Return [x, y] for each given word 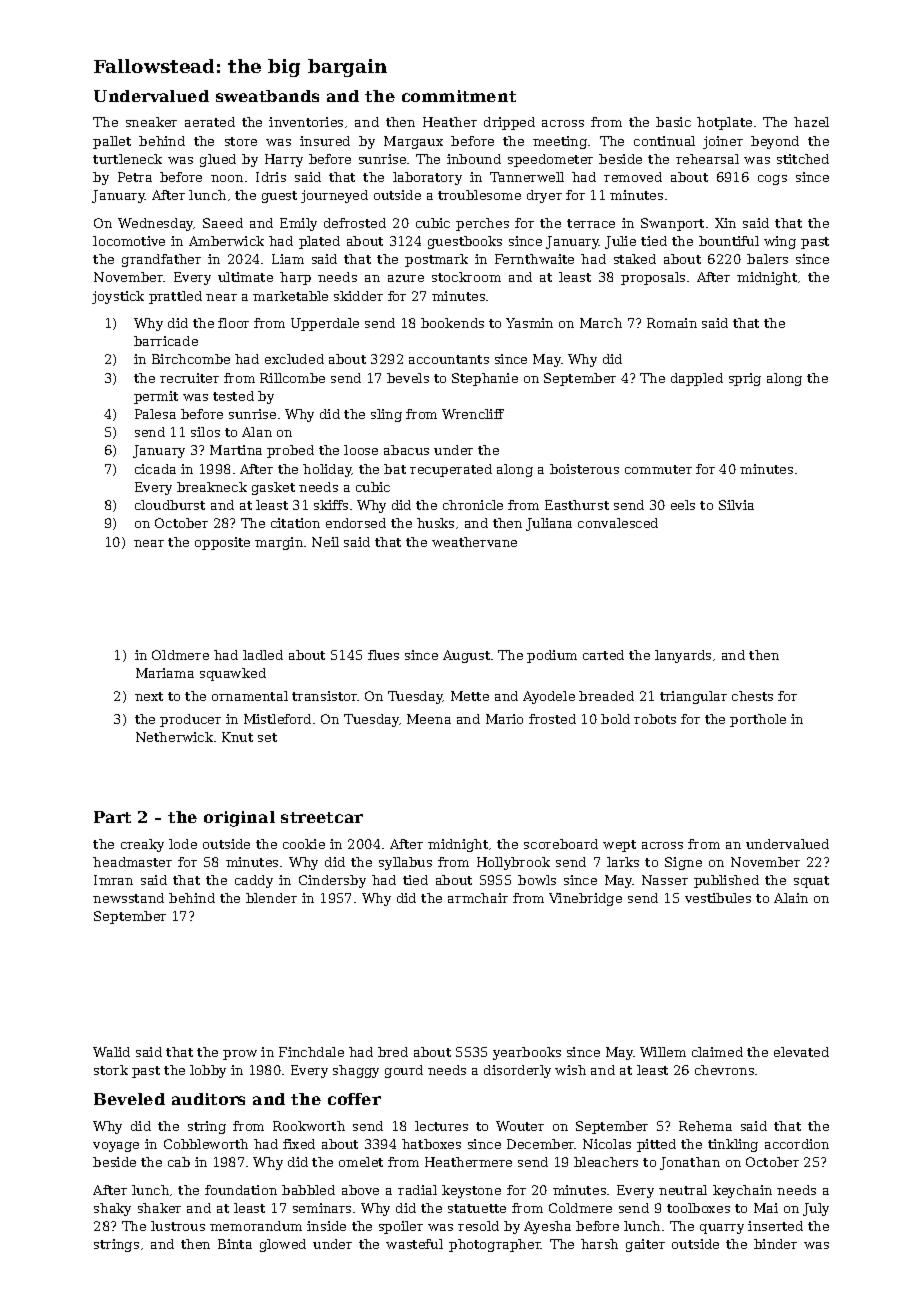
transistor [325, 696]
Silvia [736, 505]
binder [775, 1244]
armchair [478, 898]
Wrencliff [473, 414]
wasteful [414, 1244]
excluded [294, 359]
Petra [135, 177]
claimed [717, 1052]
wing [780, 242]
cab [179, 1162]
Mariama [165, 673]
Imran [113, 880]
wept [619, 846]
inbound [474, 159]
